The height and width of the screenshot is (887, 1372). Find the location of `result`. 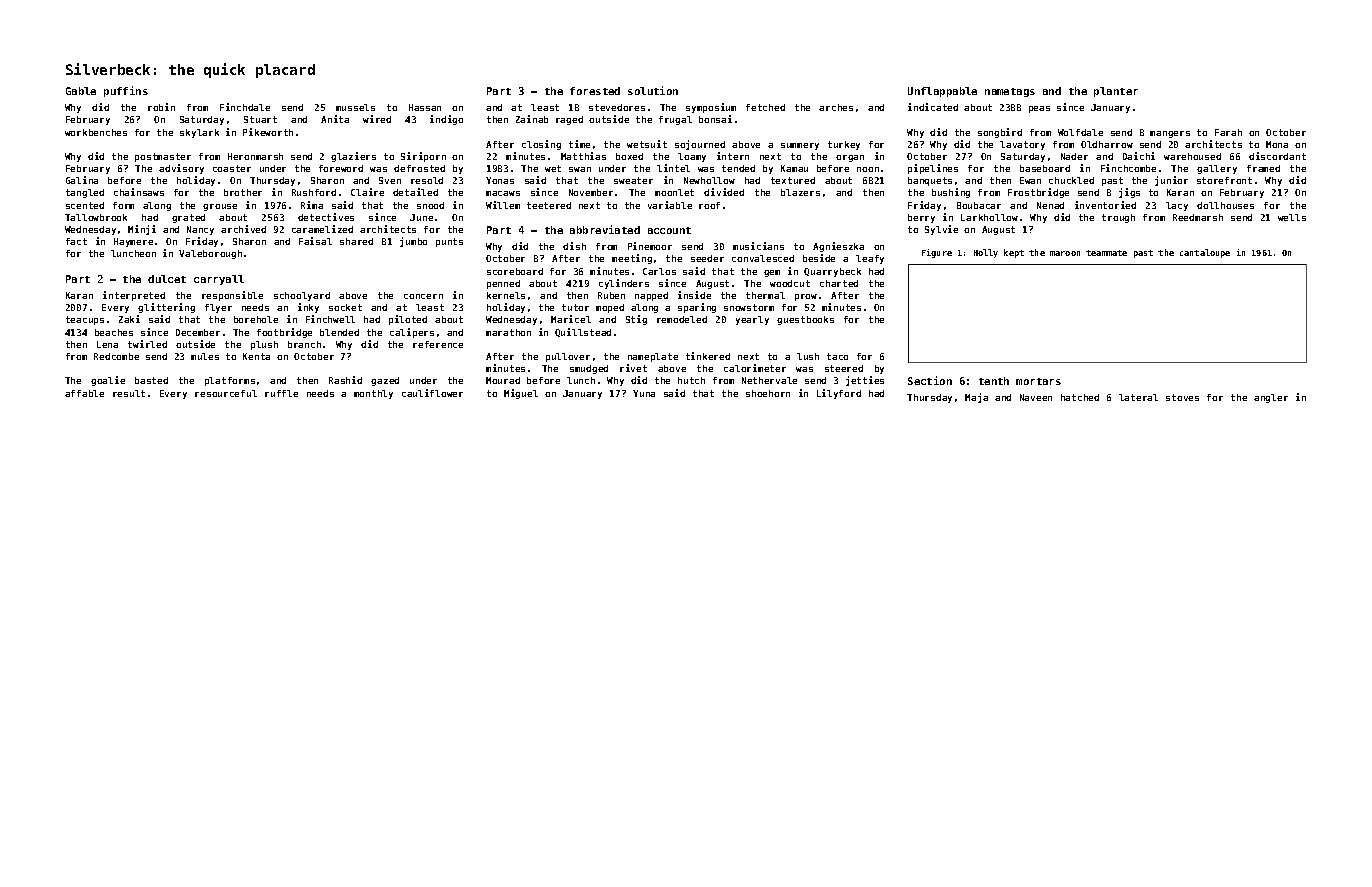

result is located at coordinates (129, 393).
